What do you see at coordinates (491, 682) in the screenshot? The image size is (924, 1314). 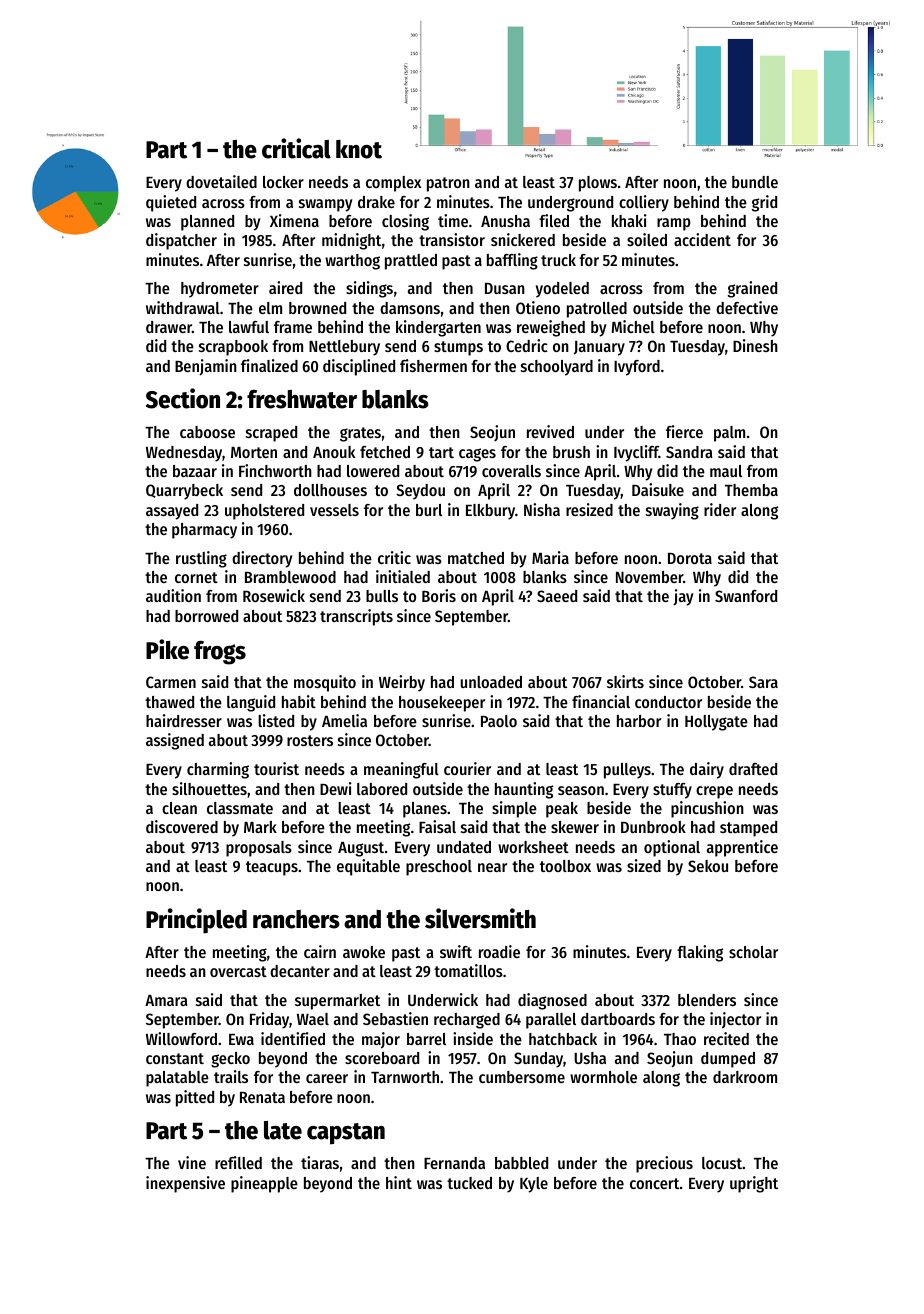 I see `unloaded` at bounding box center [491, 682].
